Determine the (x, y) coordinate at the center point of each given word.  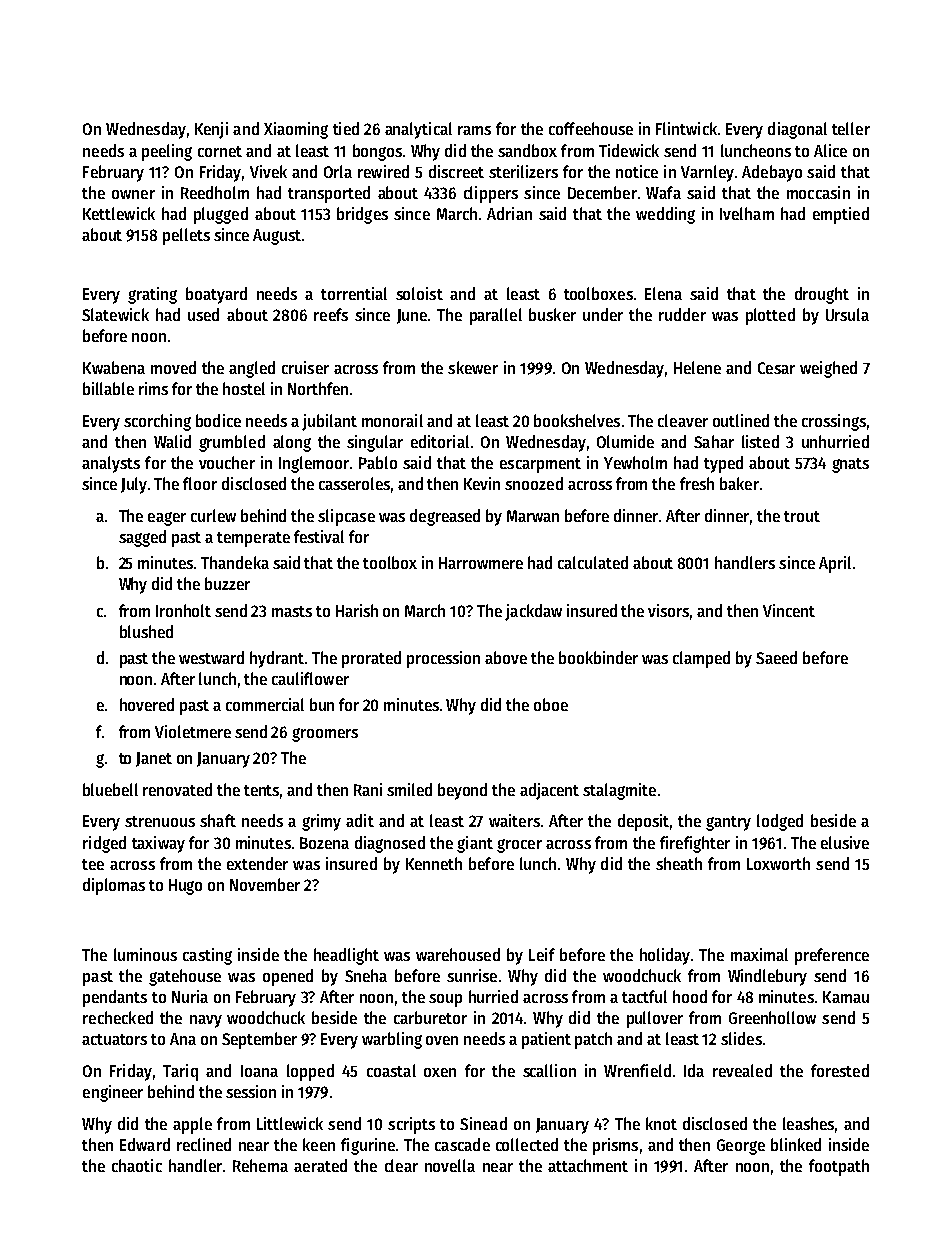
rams (474, 130)
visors (668, 610)
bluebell (110, 789)
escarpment (540, 465)
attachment (588, 1165)
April (835, 564)
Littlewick (290, 1123)
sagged (142, 538)
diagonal (797, 130)
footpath (839, 1167)
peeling (167, 152)
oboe (551, 704)
